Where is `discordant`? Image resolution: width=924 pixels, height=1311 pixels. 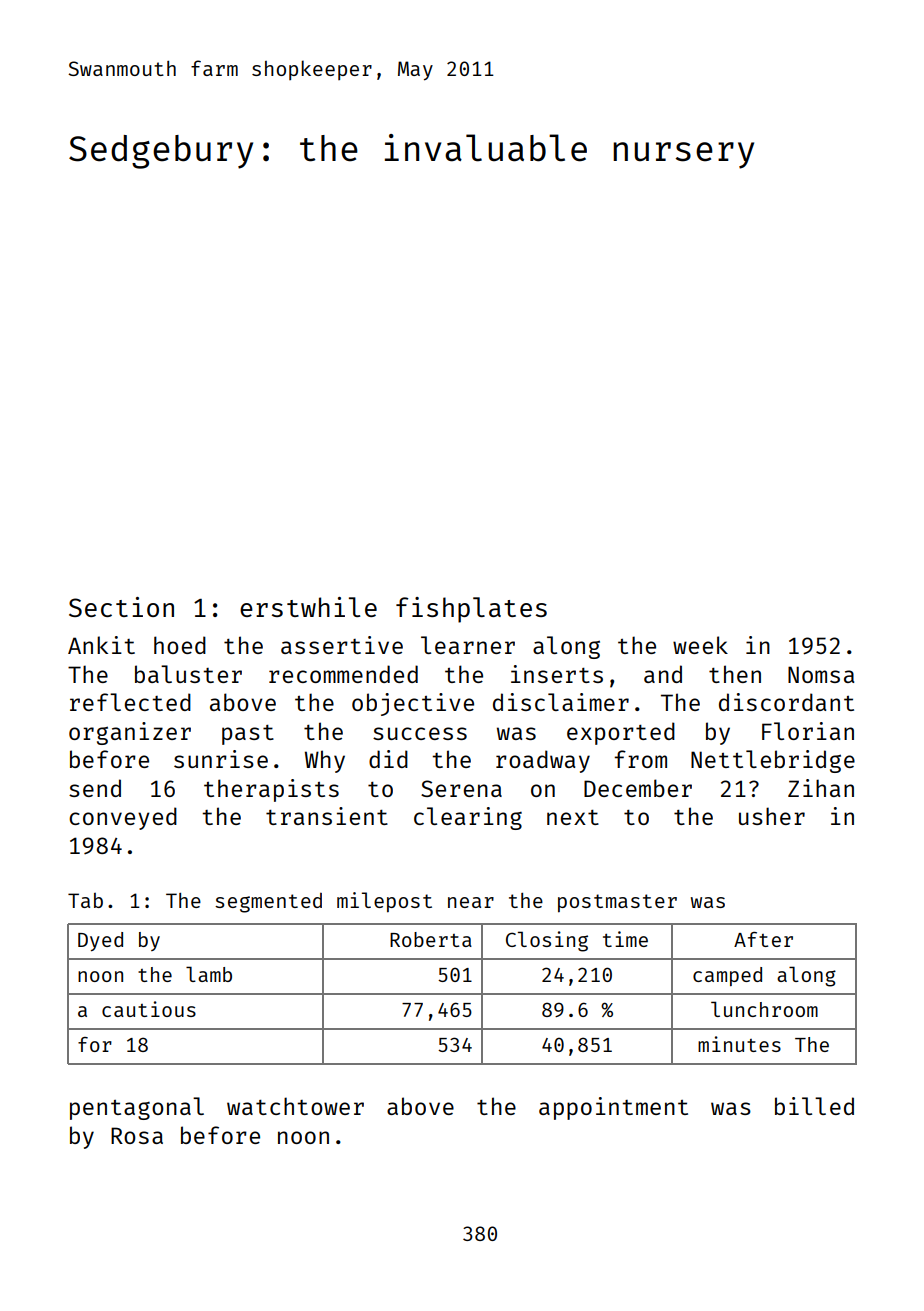 discordant is located at coordinates (786, 702).
